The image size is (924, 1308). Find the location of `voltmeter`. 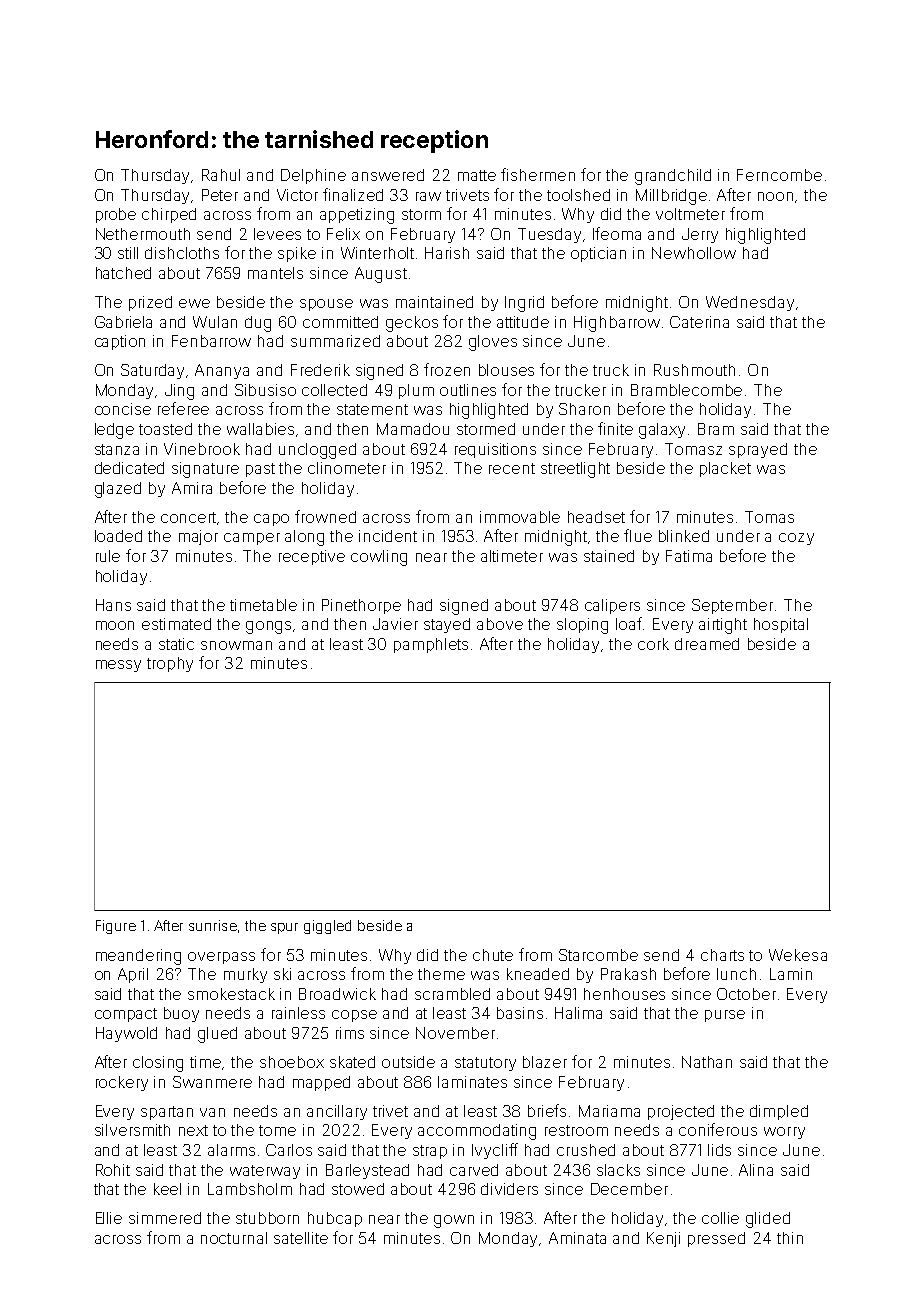

voltmeter is located at coordinates (690, 214).
